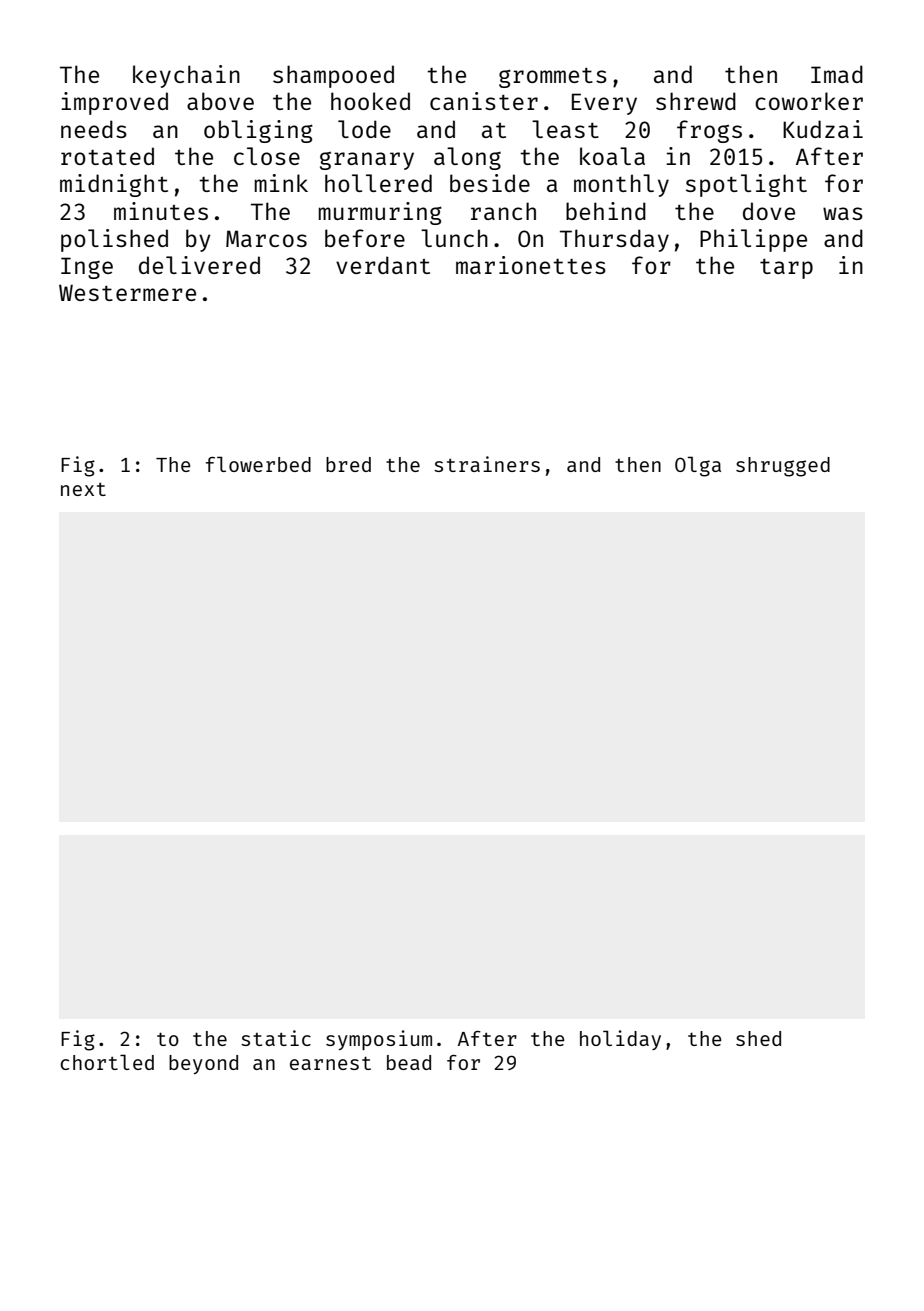  I want to click on monthly, so click(621, 185).
